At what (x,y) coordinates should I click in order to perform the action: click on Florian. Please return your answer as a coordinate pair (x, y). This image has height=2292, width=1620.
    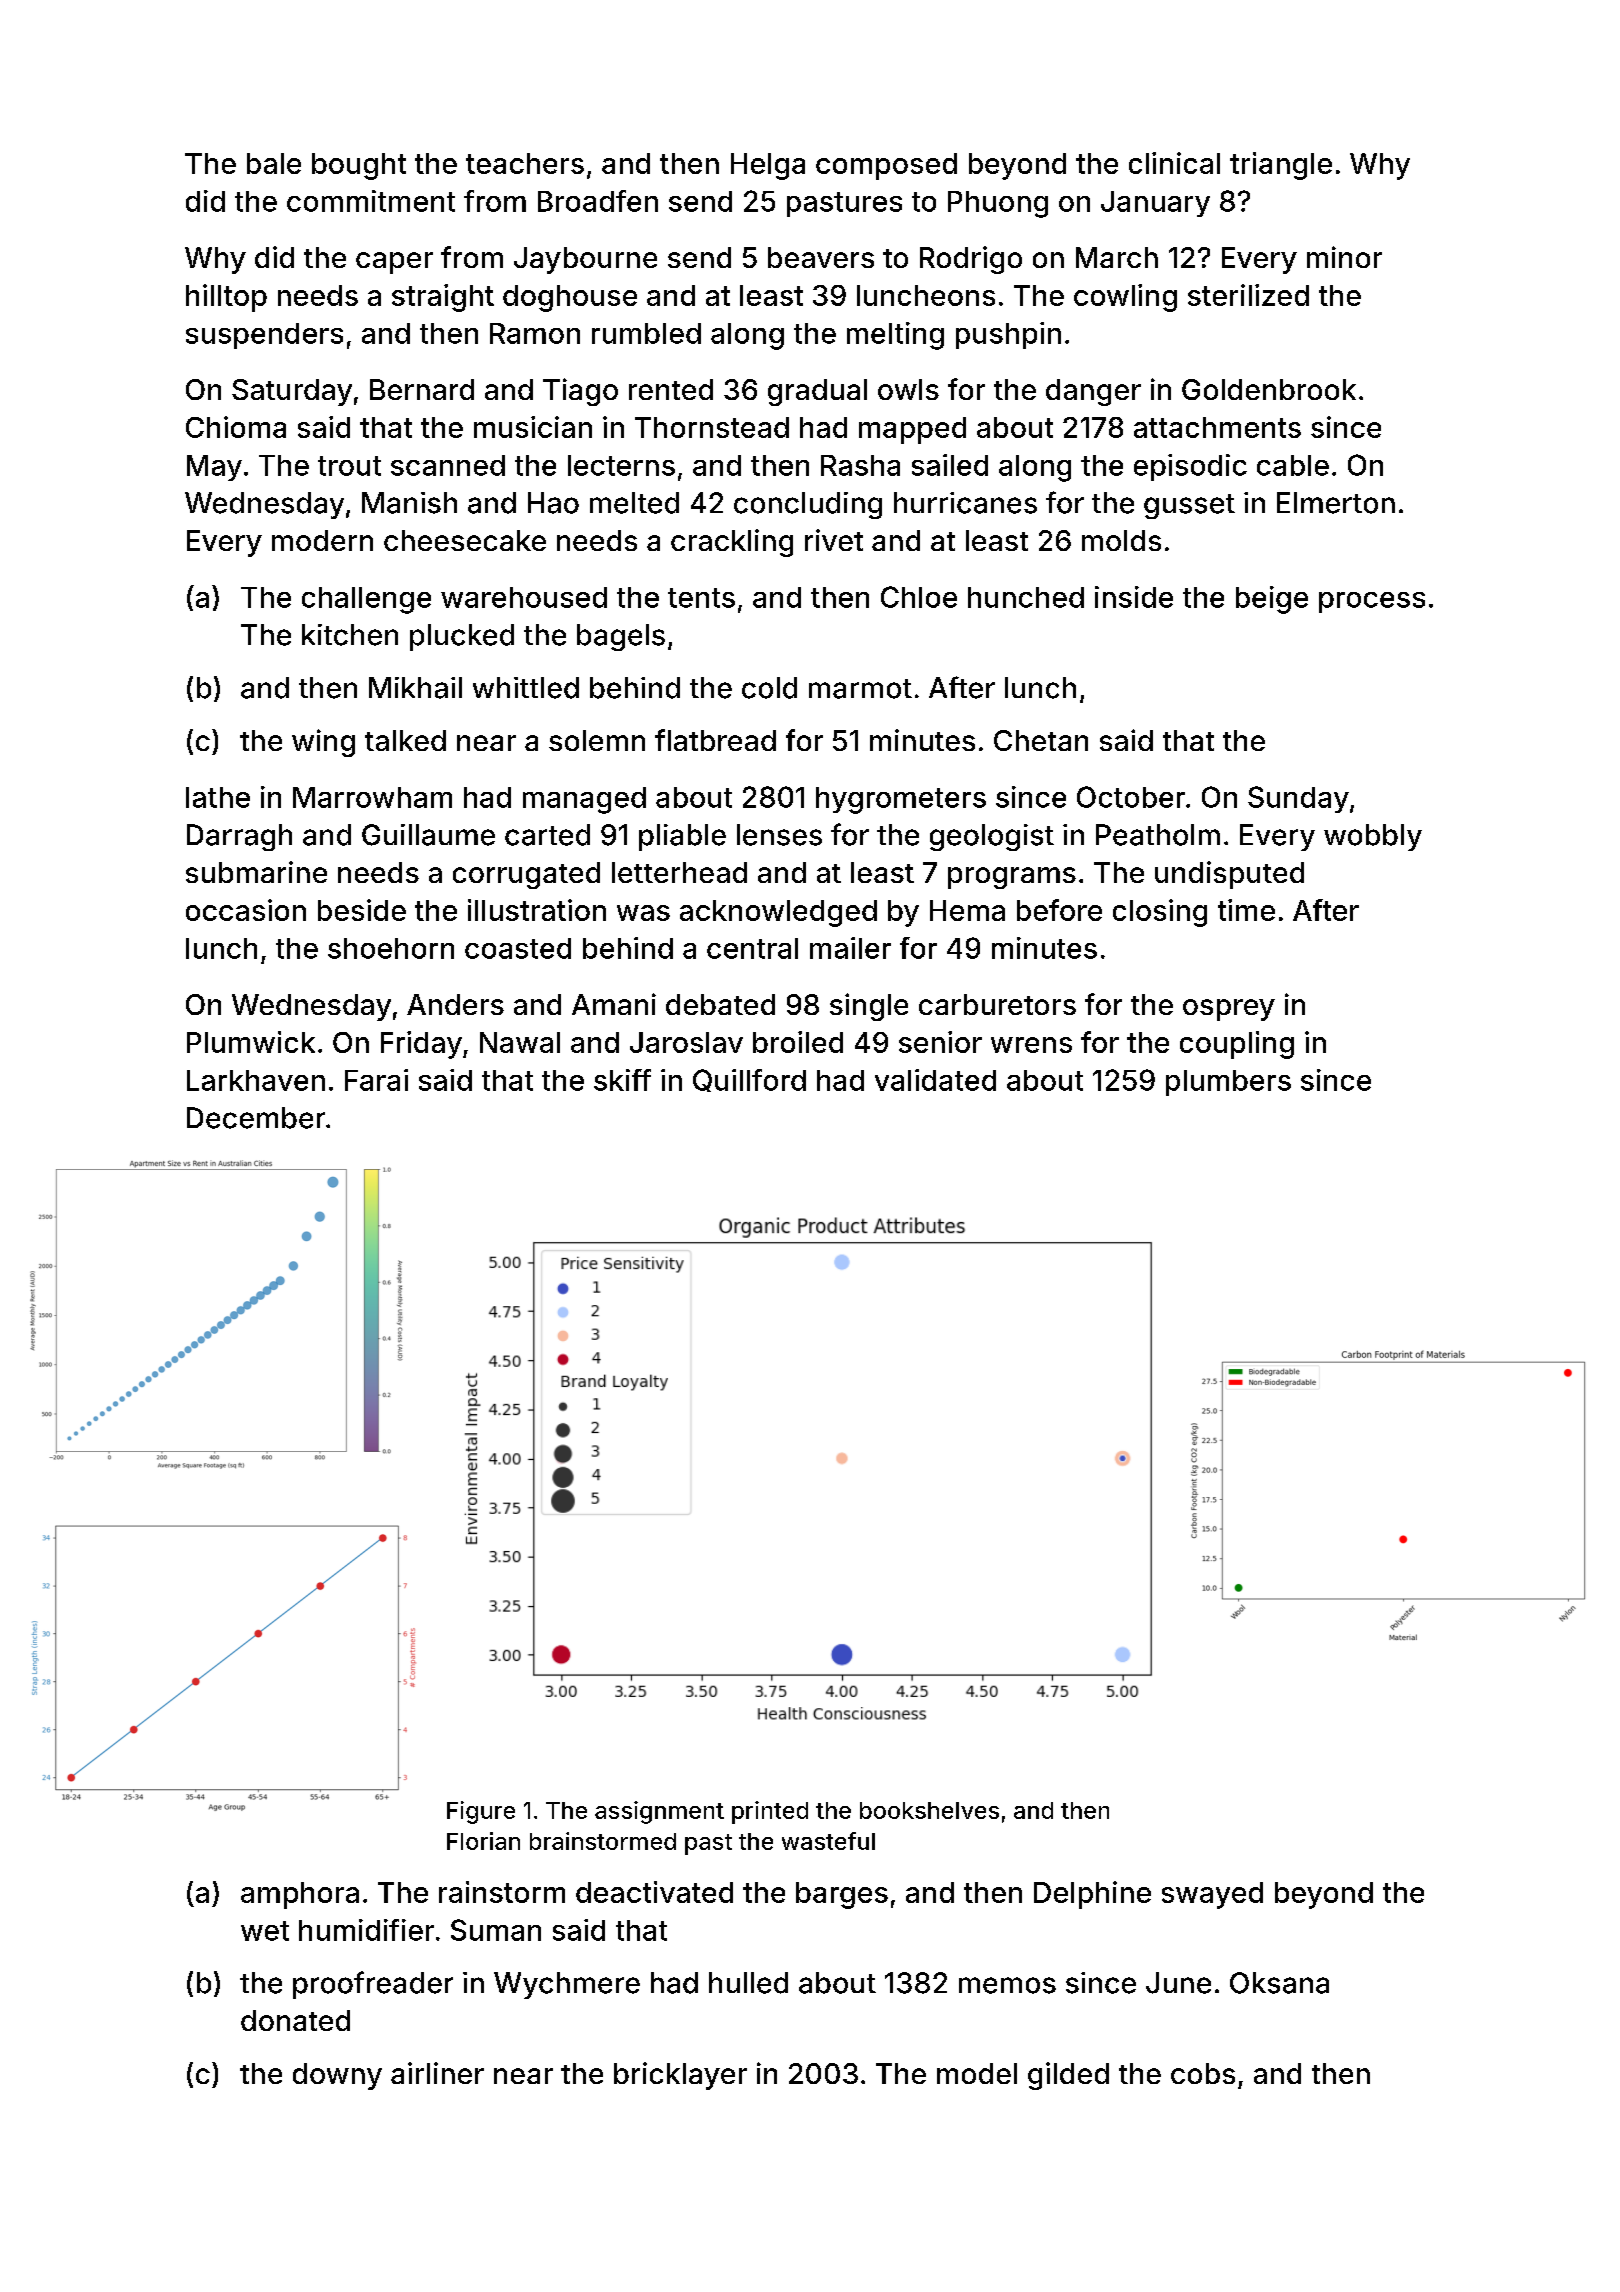
    Looking at the image, I should click on (483, 1841).
